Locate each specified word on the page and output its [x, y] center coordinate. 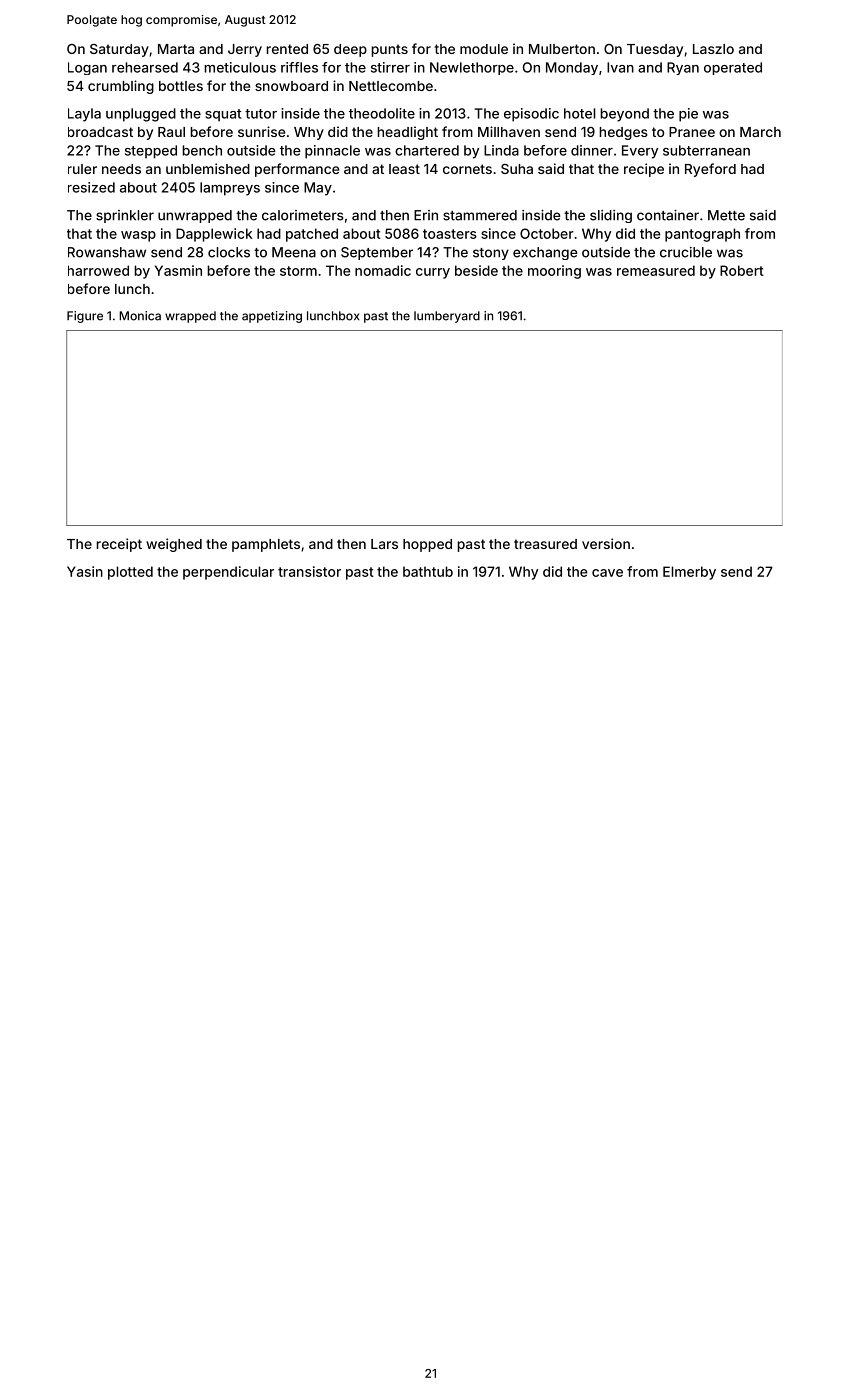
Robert [742, 270]
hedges [623, 133]
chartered [427, 150]
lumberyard [447, 317]
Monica [140, 316]
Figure [85, 317]
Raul [171, 132]
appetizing [272, 317]
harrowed [98, 270]
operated [733, 68]
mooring [554, 272]
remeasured [656, 270]
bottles [181, 86]
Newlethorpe [472, 68]
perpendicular [228, 573]
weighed [174, 545]
